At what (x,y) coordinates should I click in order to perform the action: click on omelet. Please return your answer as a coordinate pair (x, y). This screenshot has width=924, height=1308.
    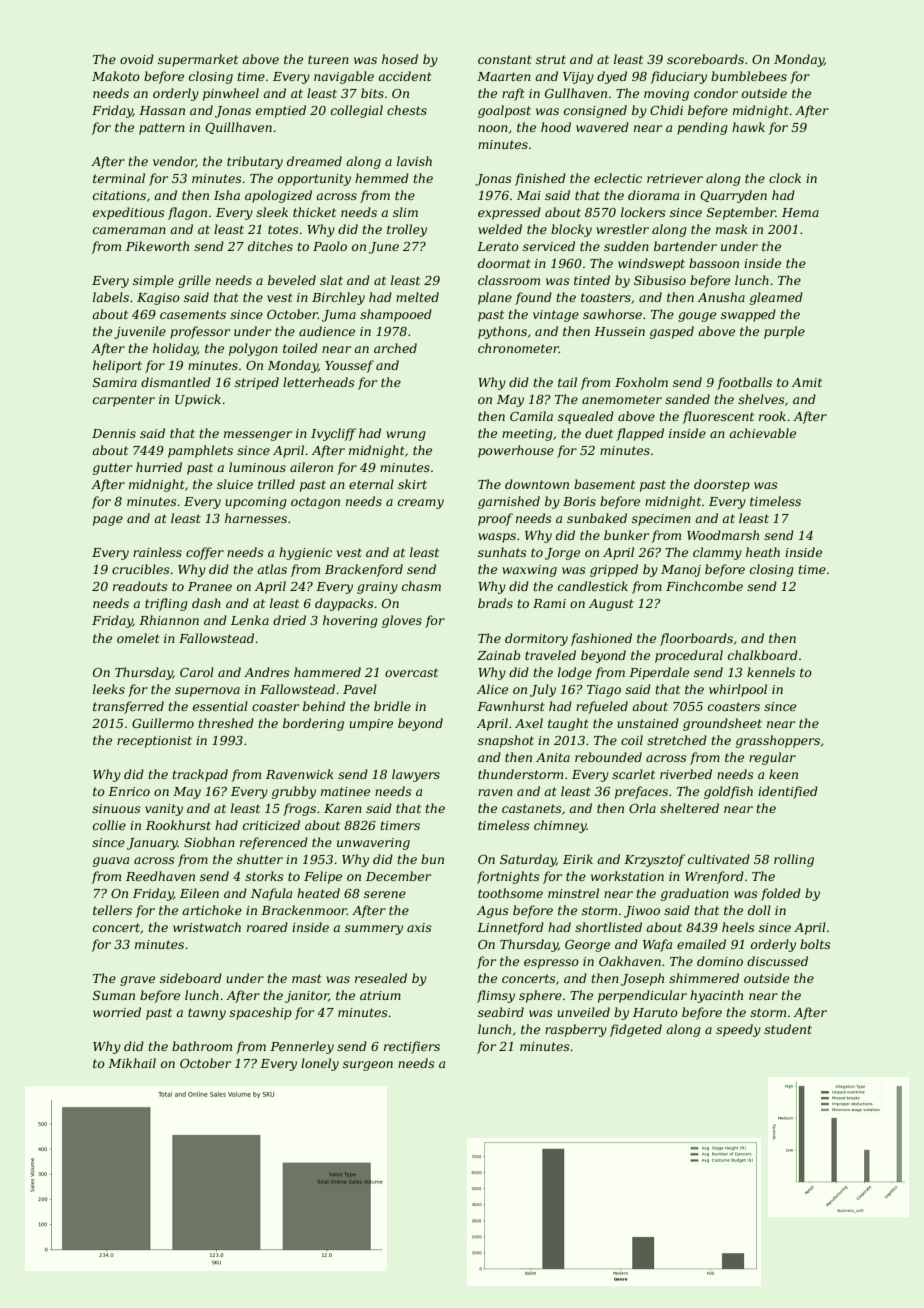
    Looking at the image, I should click on (138, 638).
